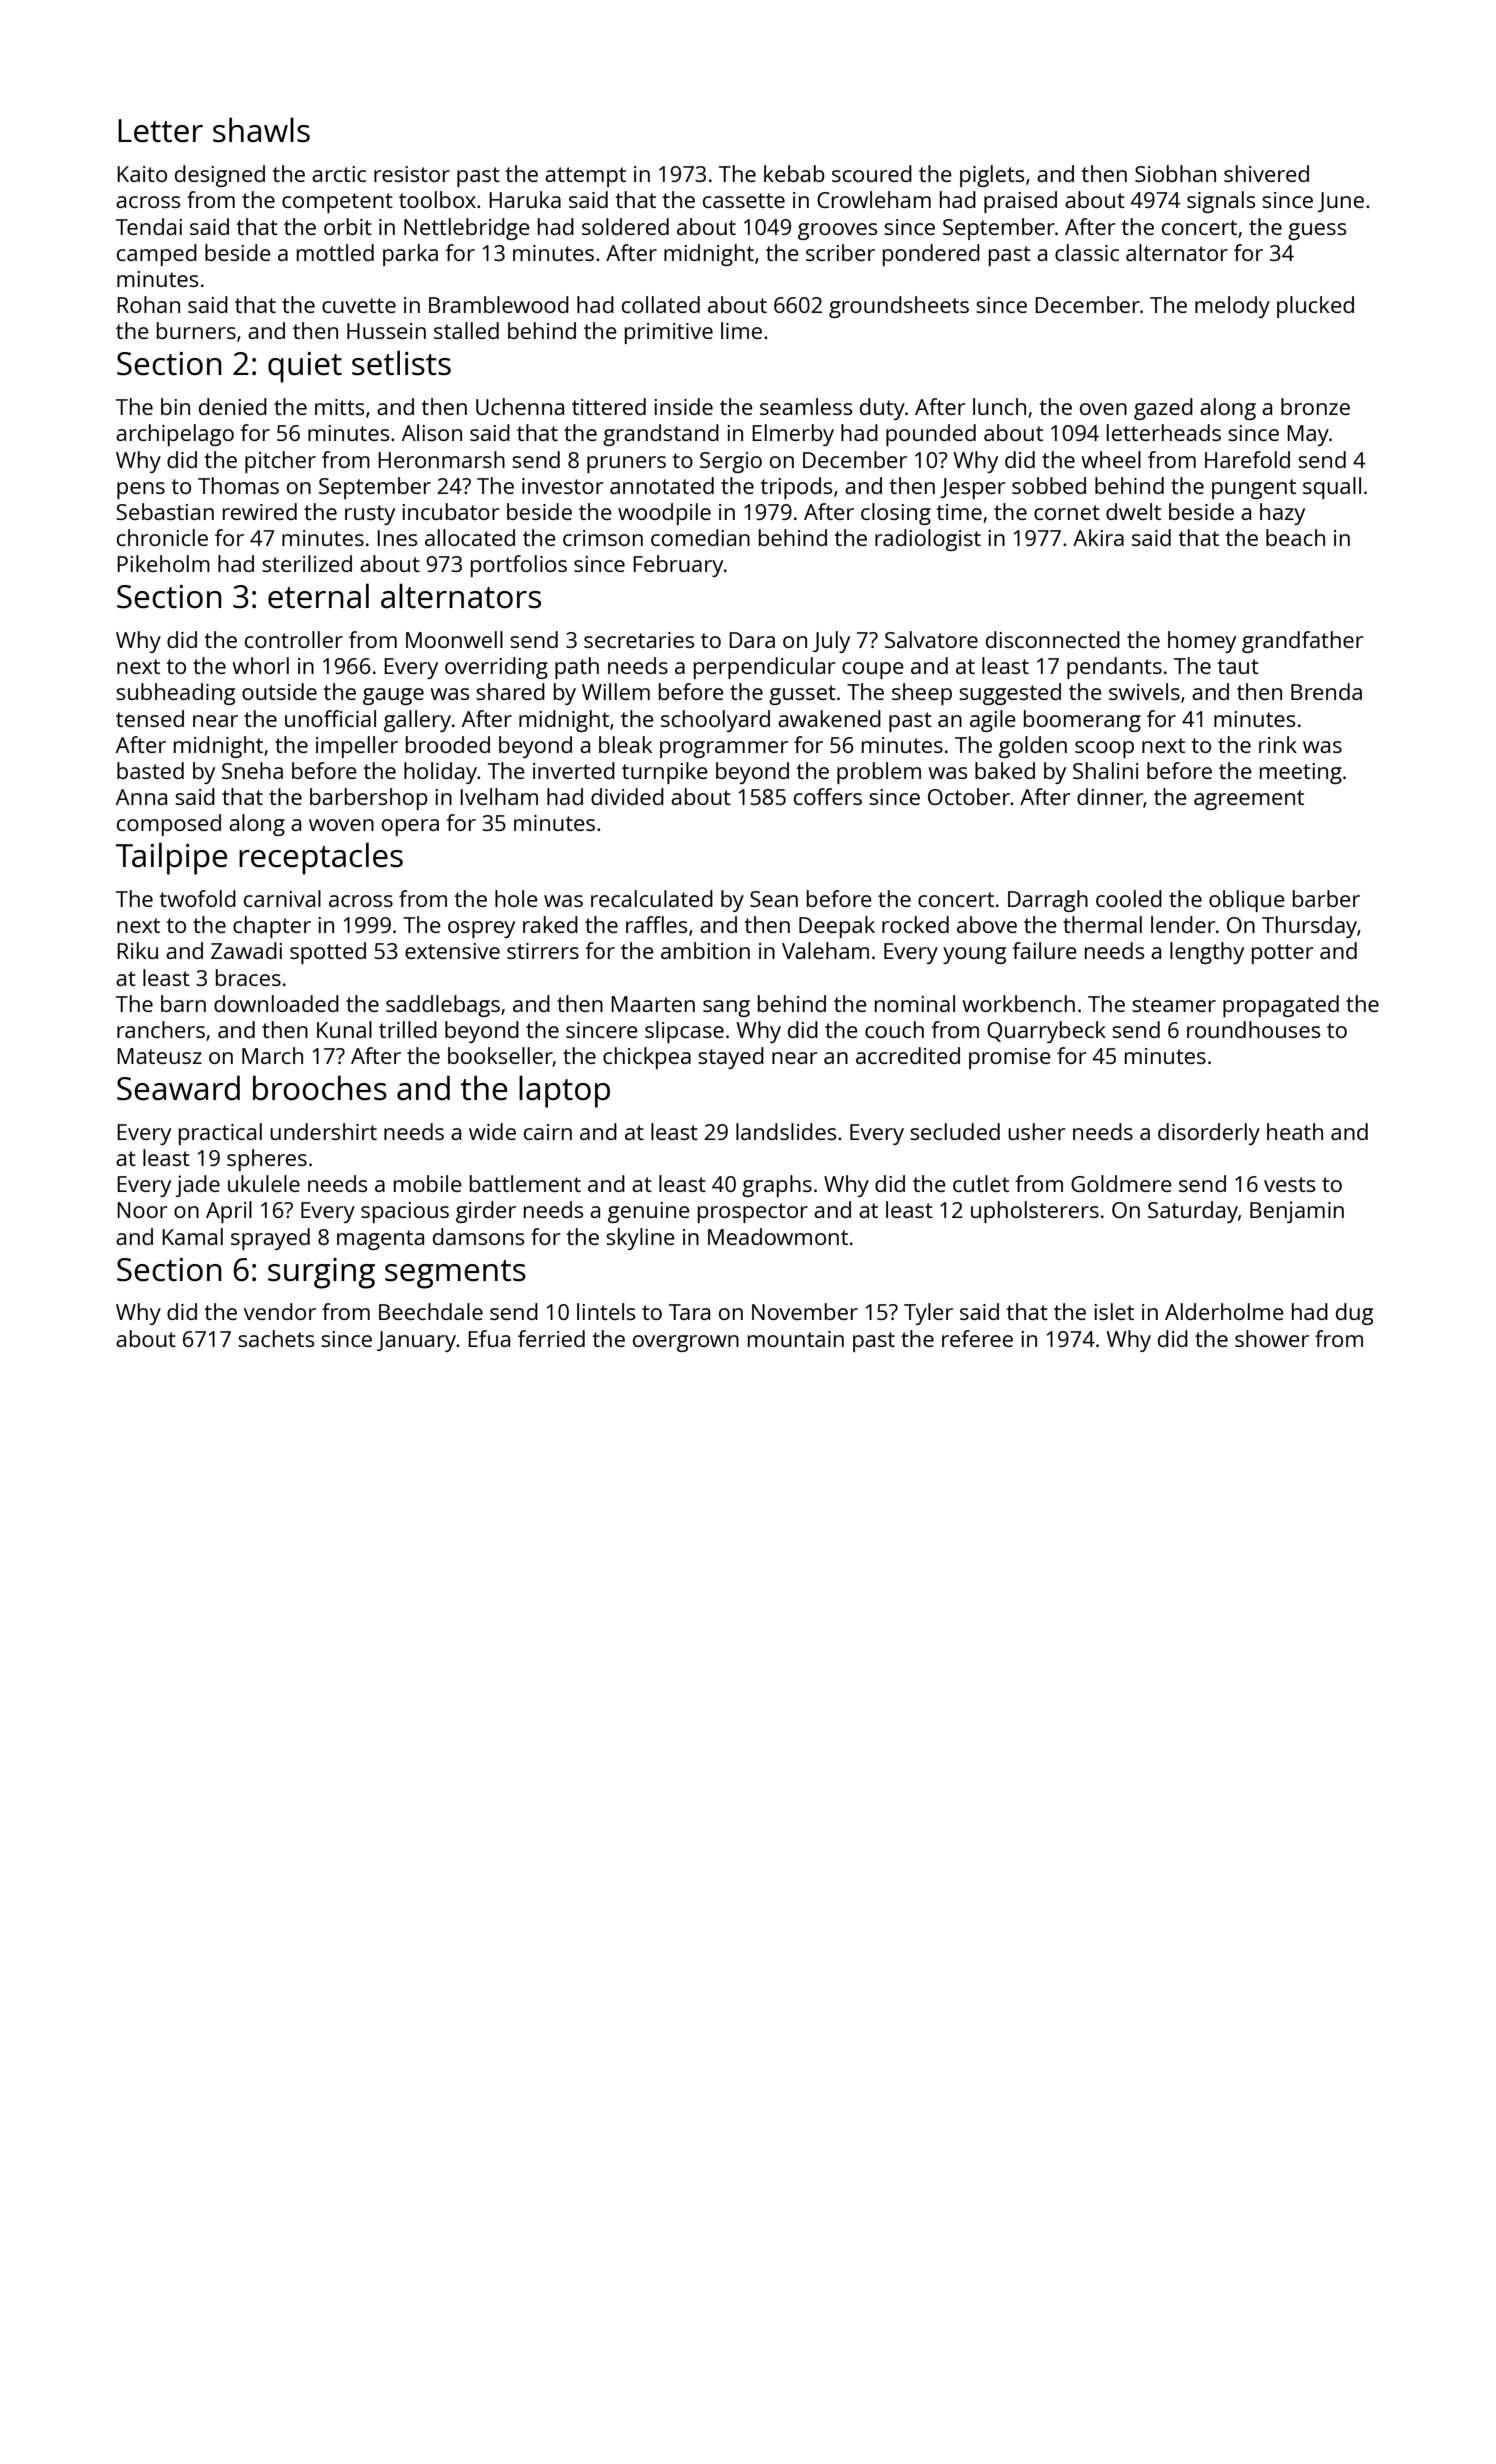 This screenshot has height=2464, width=1496. Describe the element at coordinates (974, 955) in the screenshot. I see `young` at that location.
